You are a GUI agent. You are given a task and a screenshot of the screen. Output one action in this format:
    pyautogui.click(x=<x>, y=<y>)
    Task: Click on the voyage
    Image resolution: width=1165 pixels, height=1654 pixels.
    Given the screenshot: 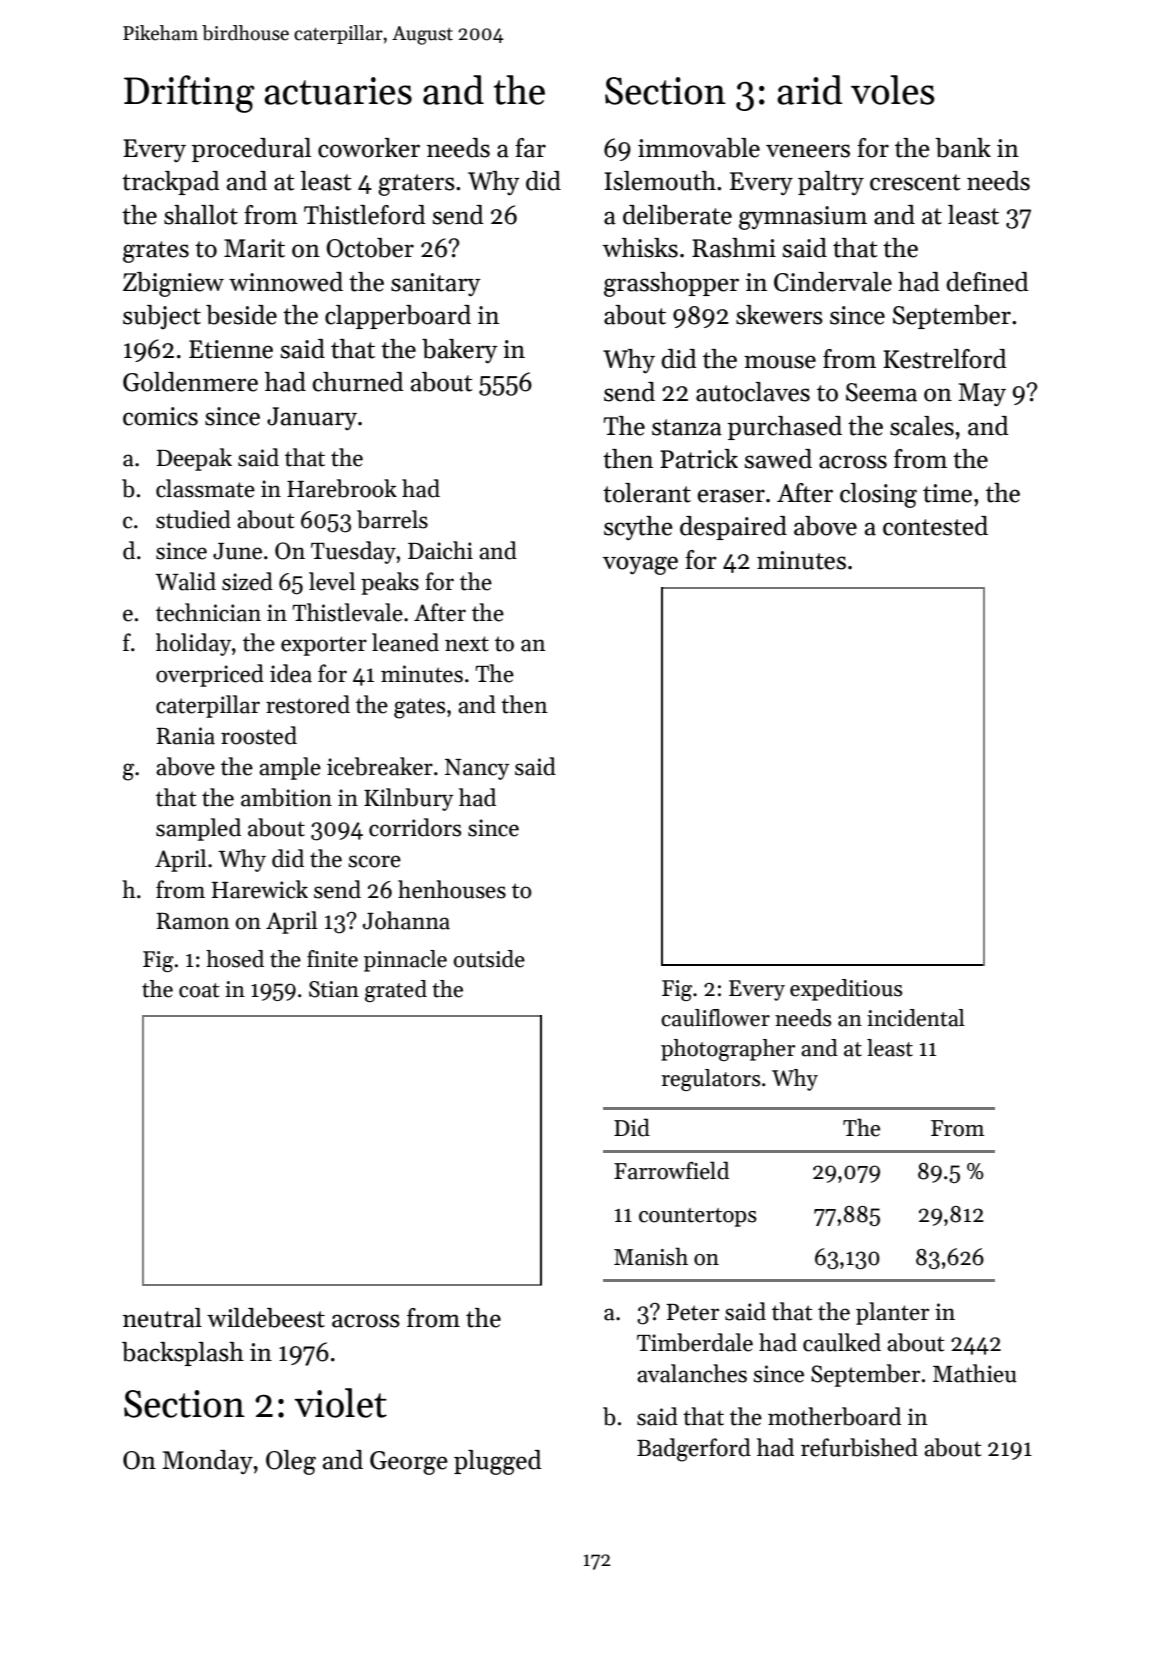 What is the action you would take?
    pyautogui.click(x=640, y=565)
